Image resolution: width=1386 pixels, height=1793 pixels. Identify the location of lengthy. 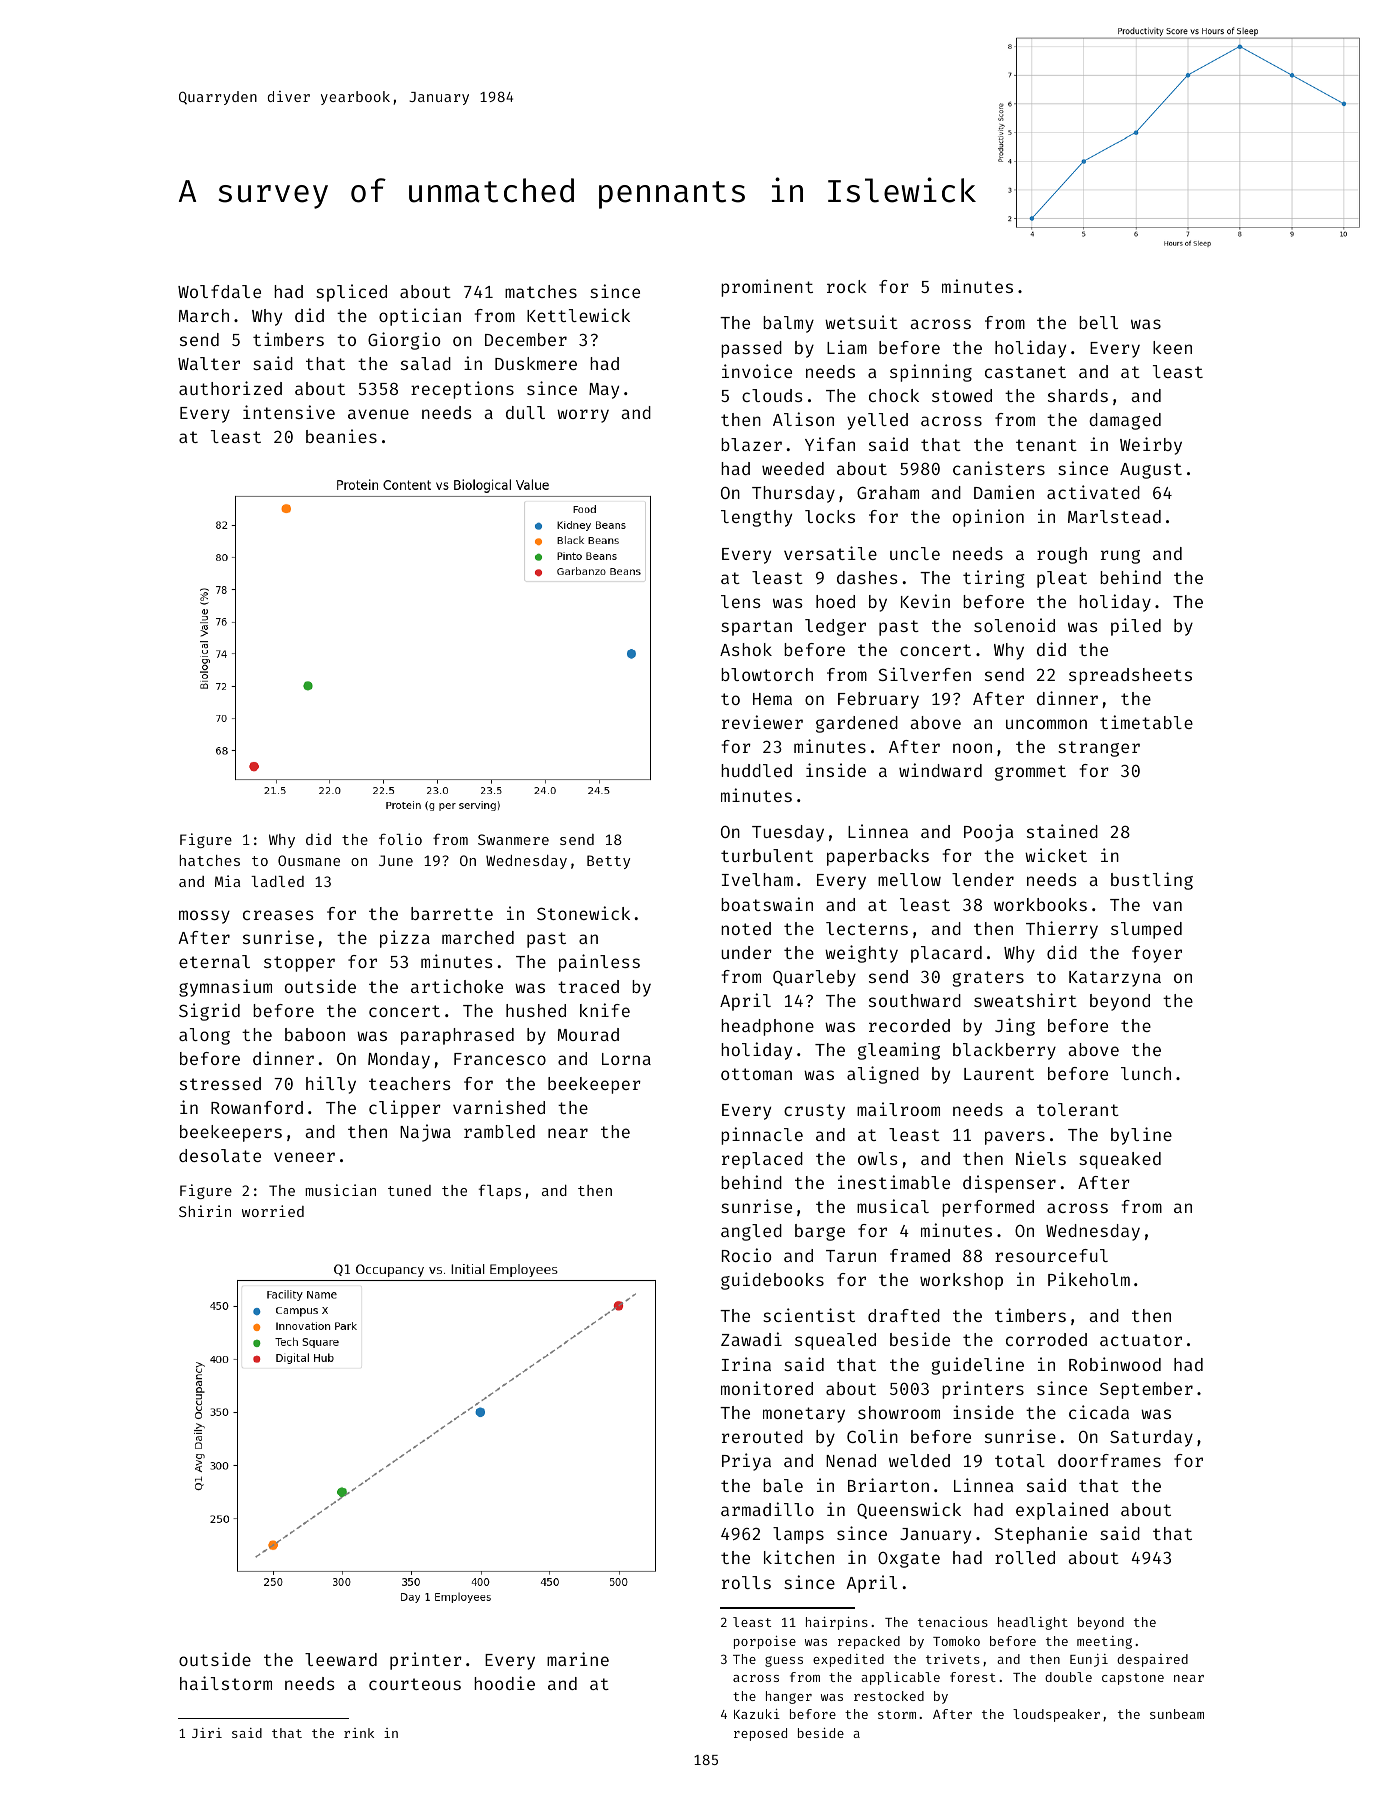
(756, 518).
